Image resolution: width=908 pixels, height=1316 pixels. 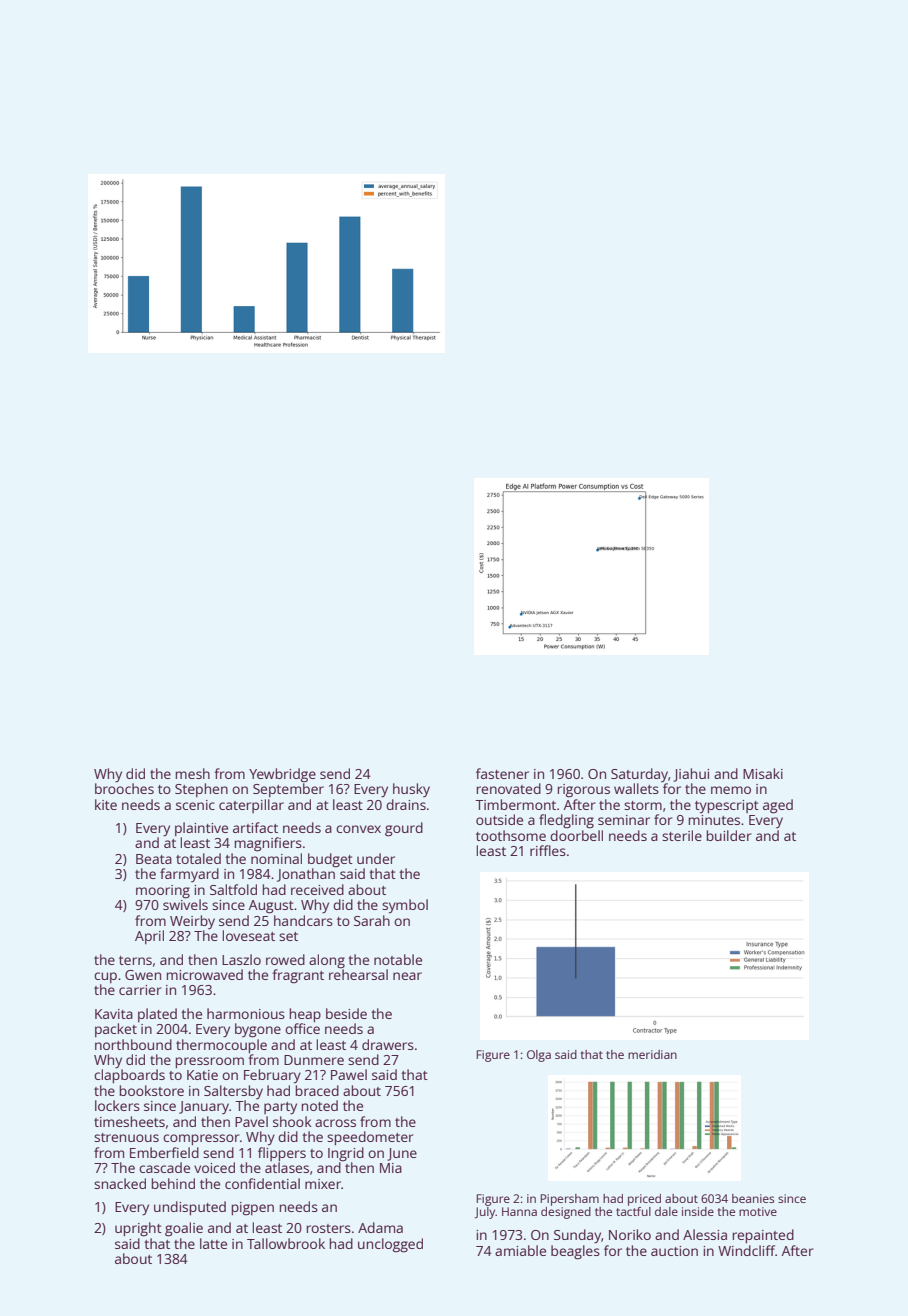 What do you see at coordinates (282, 775) in the document?
I see `Yewbridge` at bounding box center [282, 775].
